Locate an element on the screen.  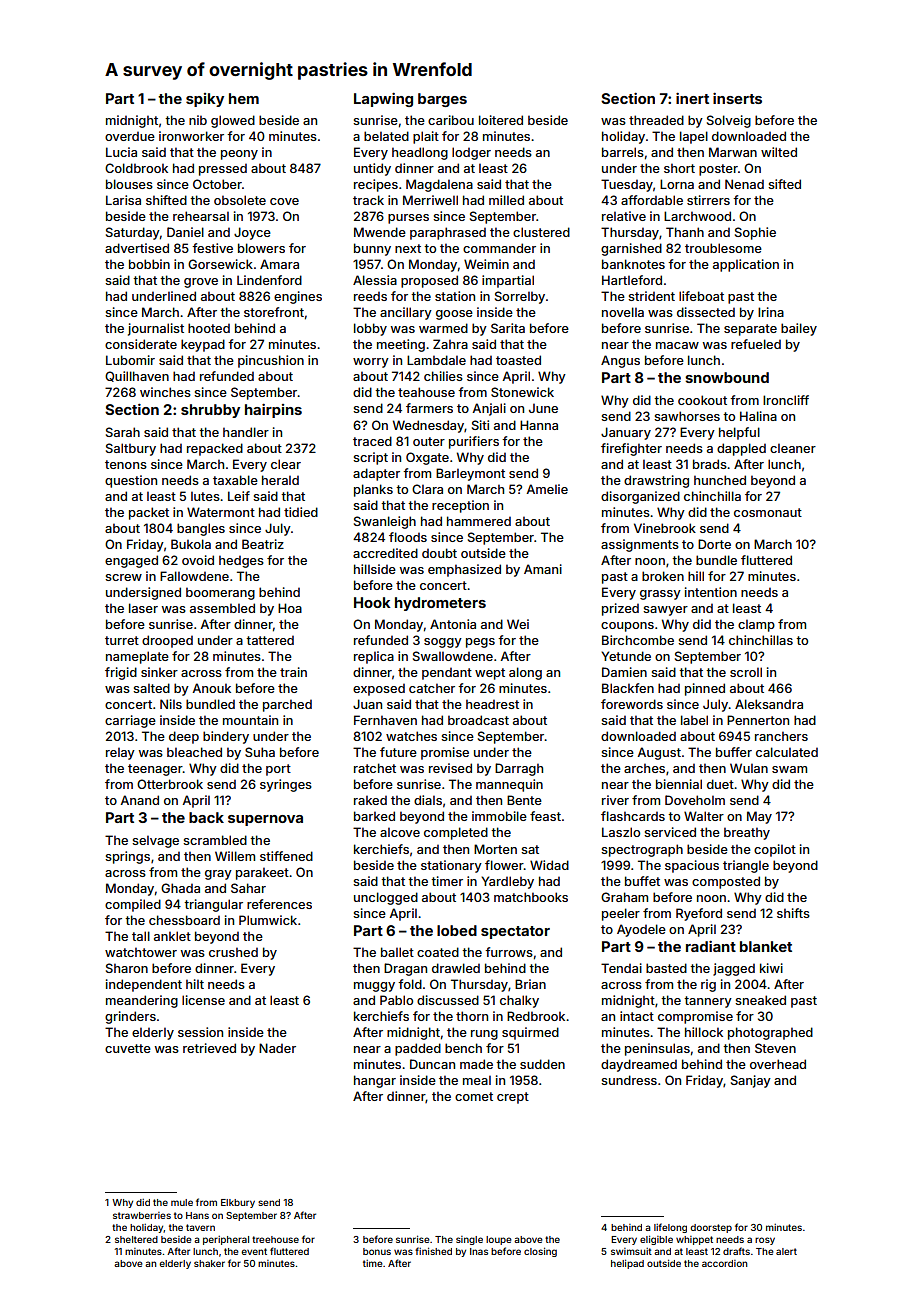
hem is located at coordinates (244, 98).
